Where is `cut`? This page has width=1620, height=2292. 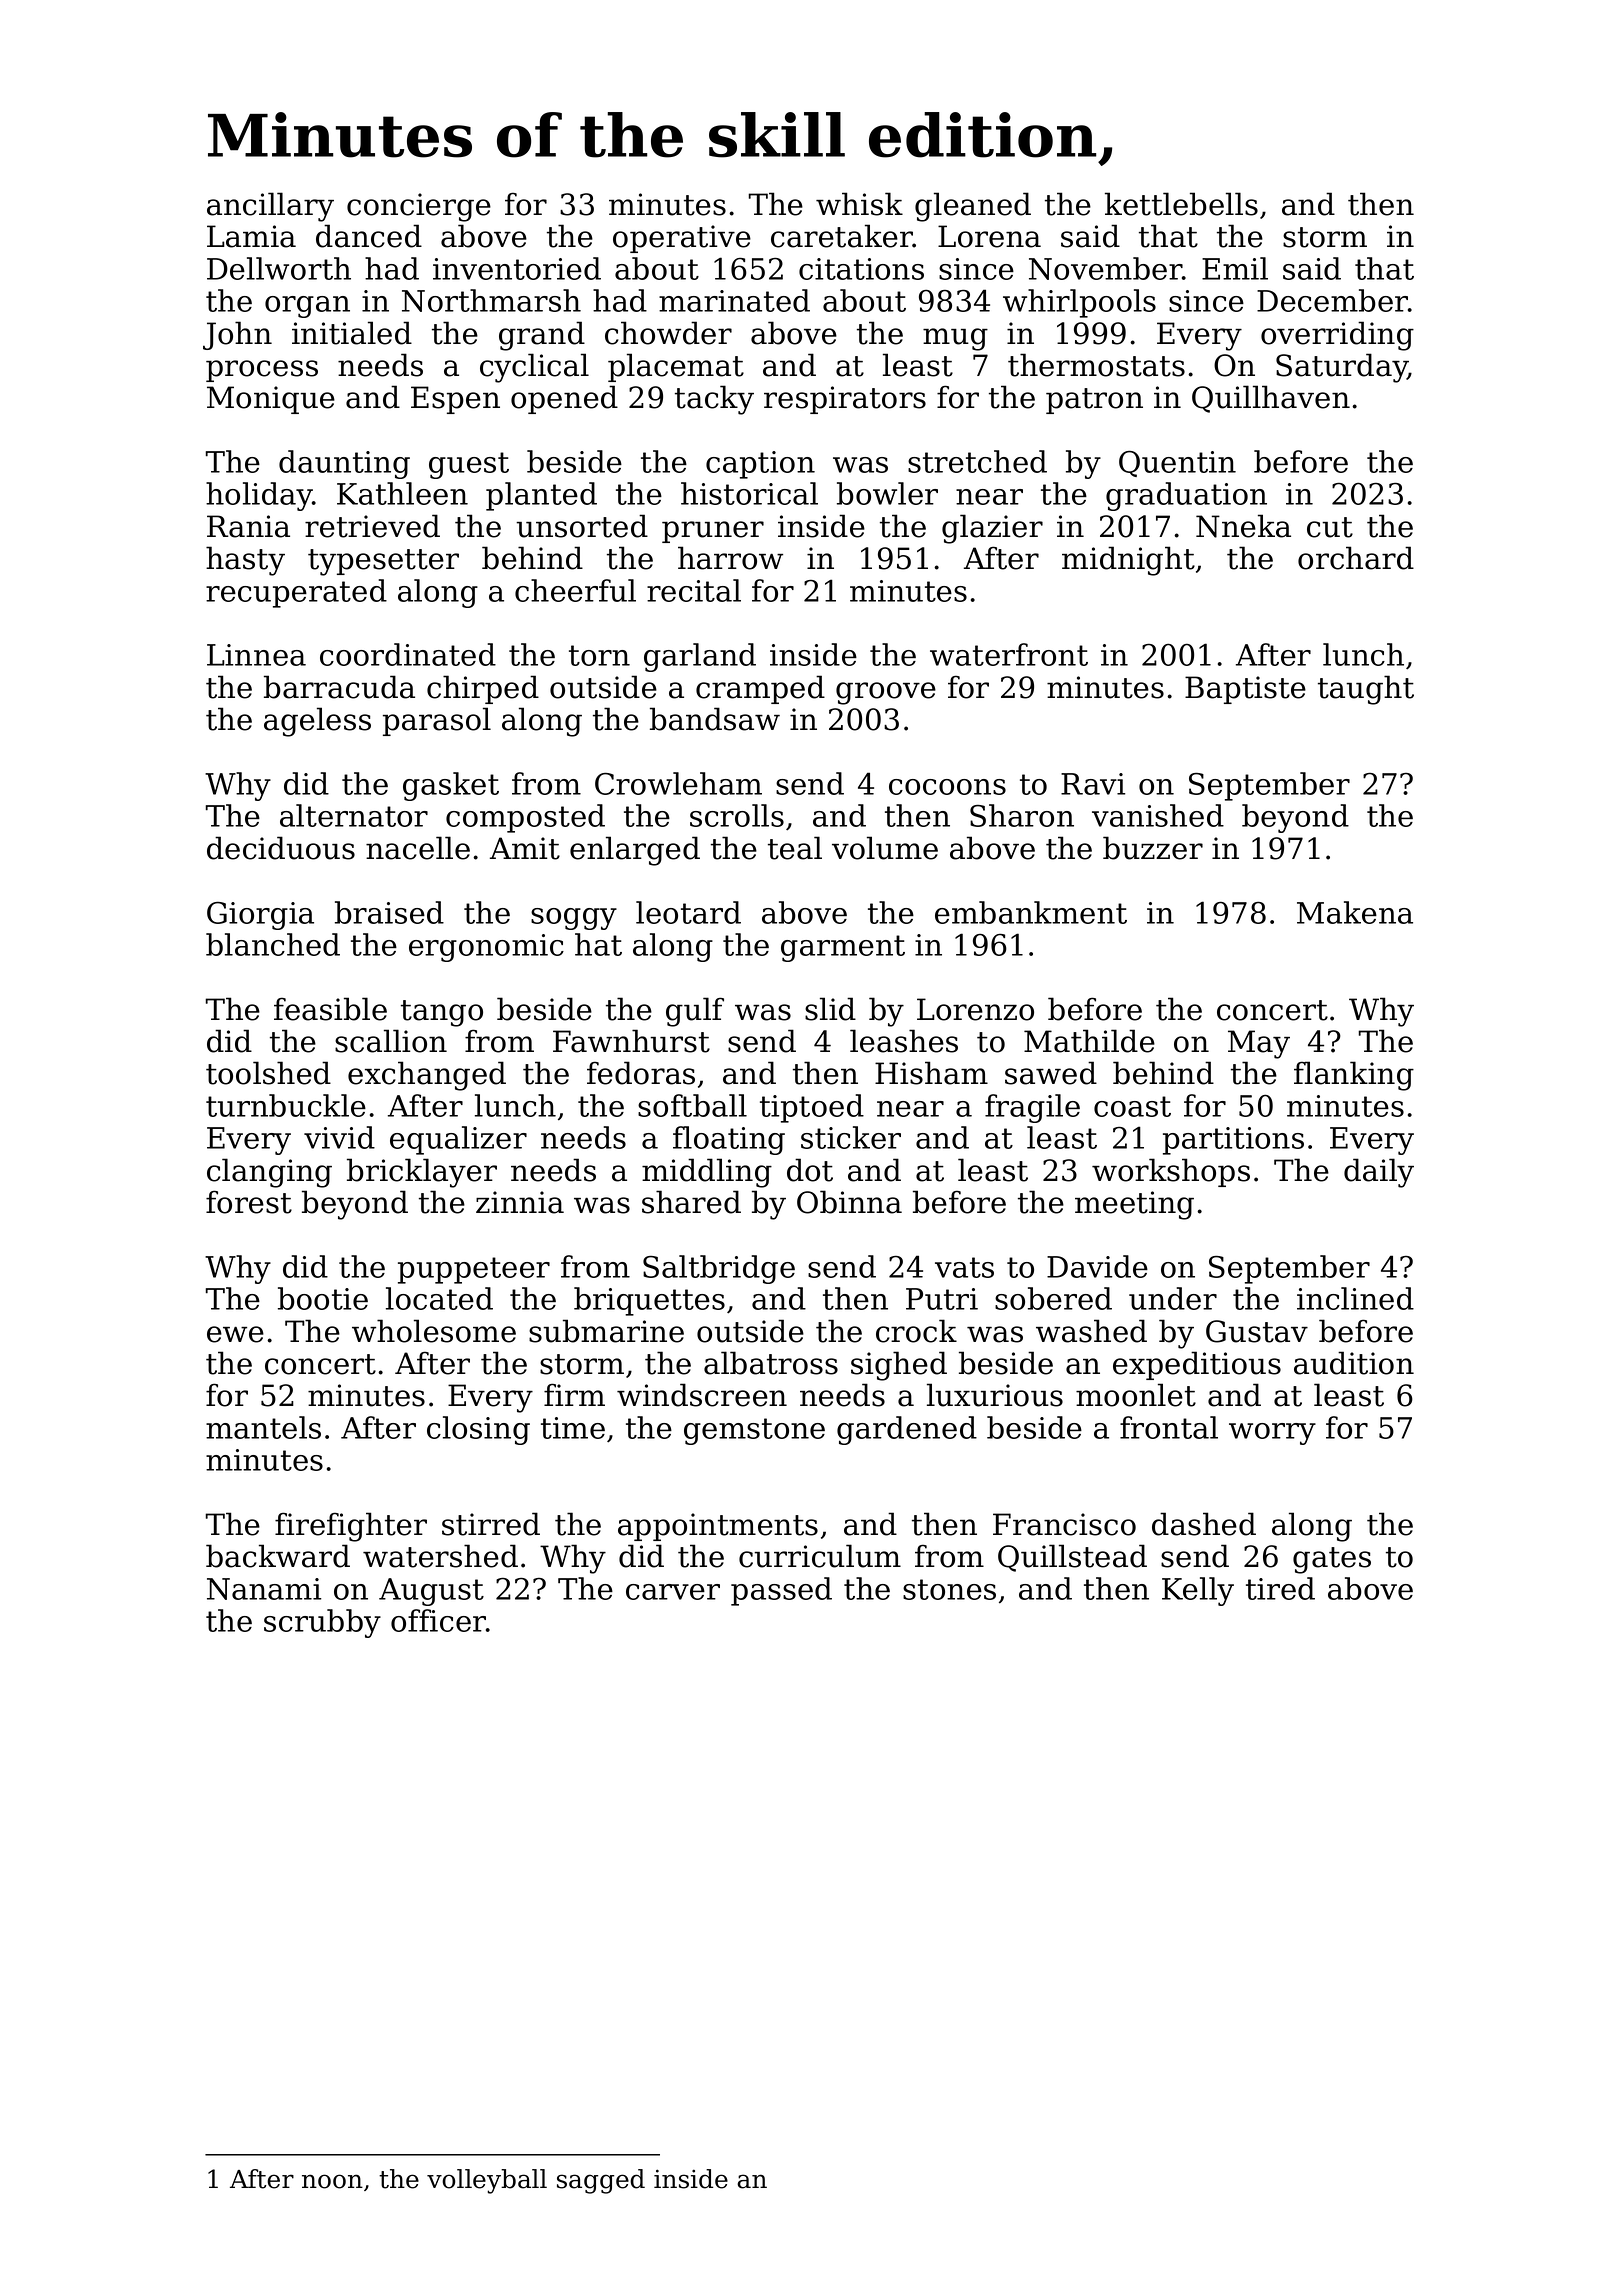
cut is located at coordinates (1330, 527).
